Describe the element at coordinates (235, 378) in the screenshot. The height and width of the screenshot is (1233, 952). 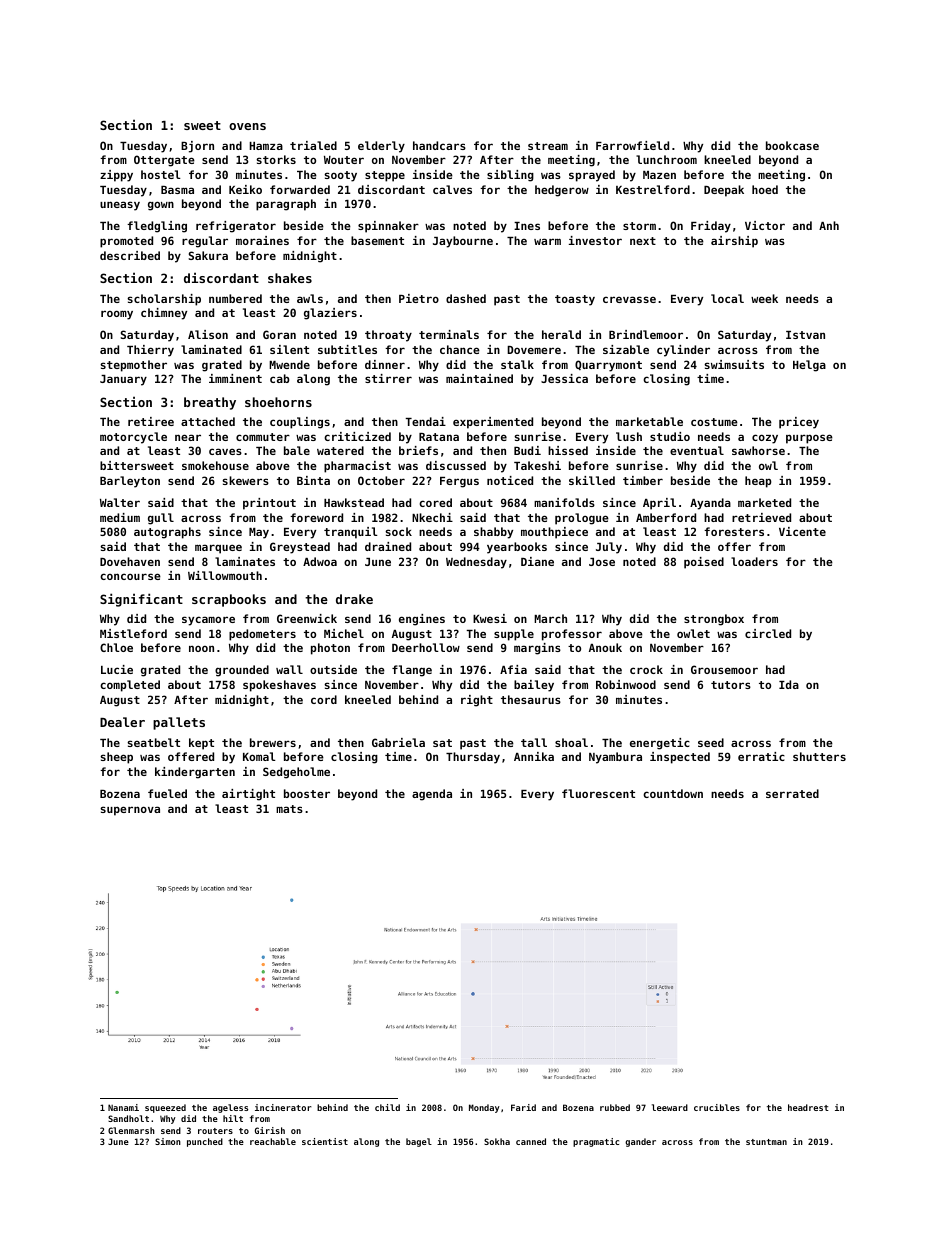
I see `imminent` at that location.
